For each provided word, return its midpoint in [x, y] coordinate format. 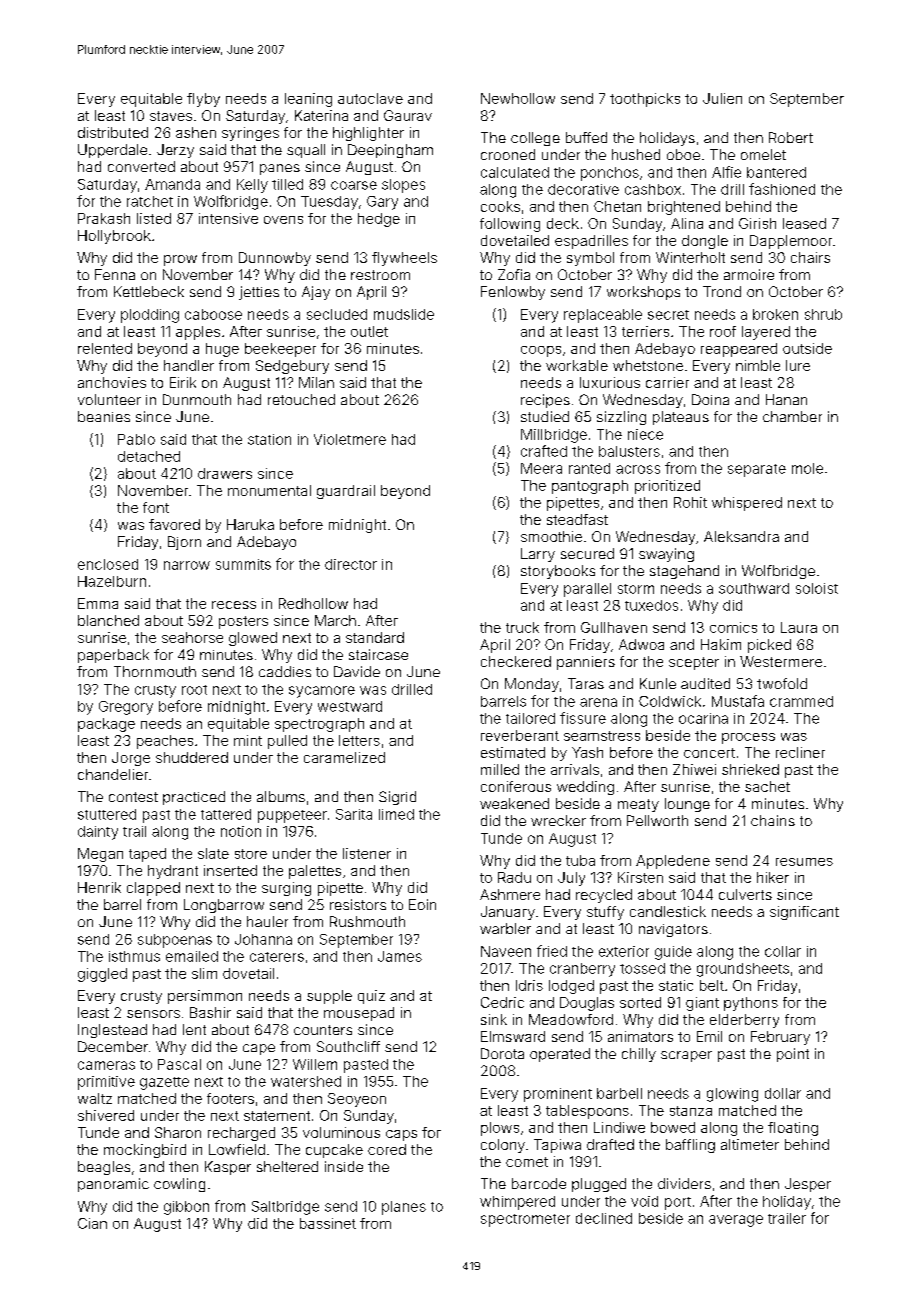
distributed [113, 132]
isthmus [134, 956]
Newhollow [518, 98]
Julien [722, 98]
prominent [558, 1095]
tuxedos [651, 605]
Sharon [178, 1132]
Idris [529, 985]
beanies [104, 416]
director [351, 564]
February [780, 1038]
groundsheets [743, 970]
